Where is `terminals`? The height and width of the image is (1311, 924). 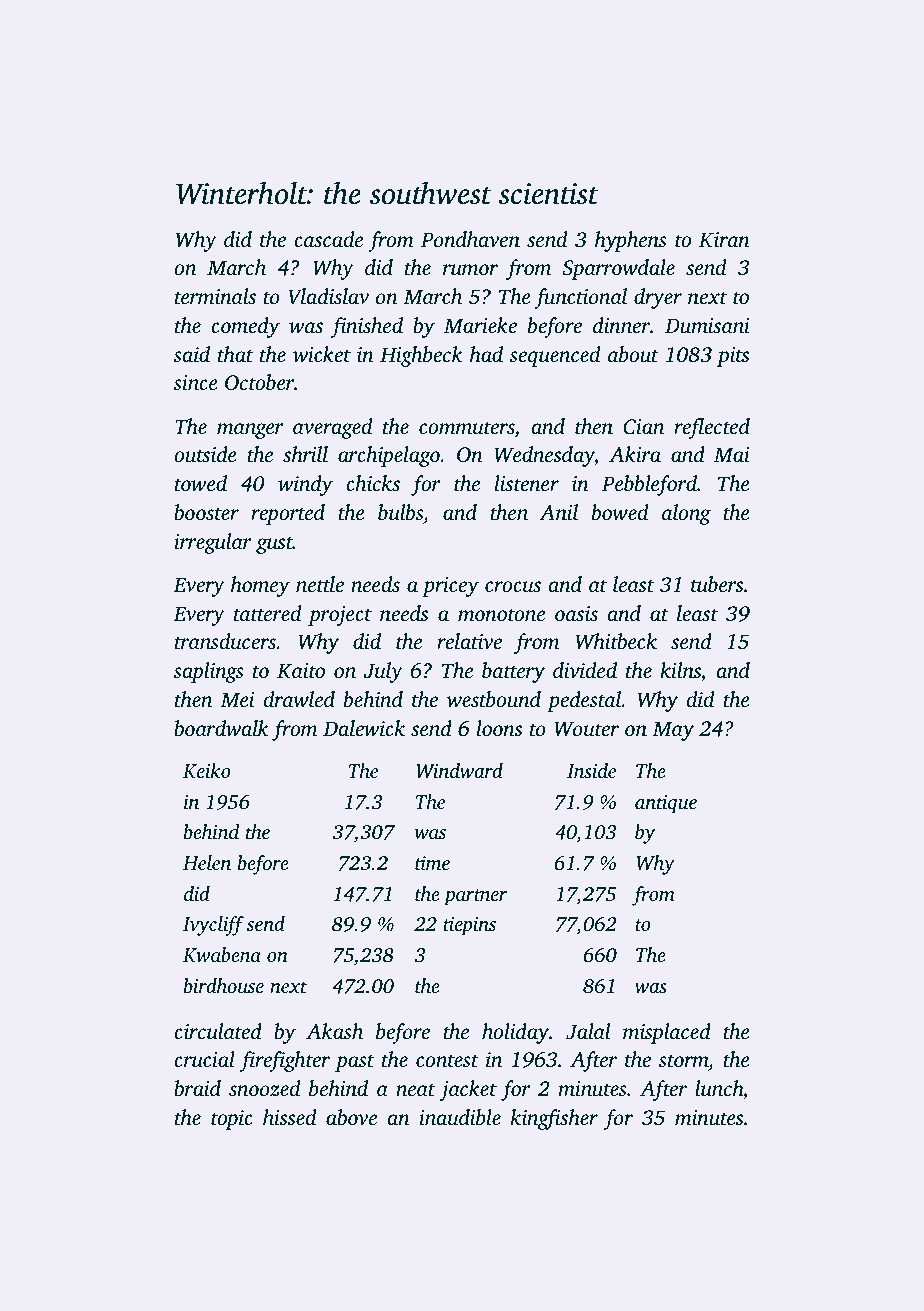 terminals is located at coordinates (215, 296).
